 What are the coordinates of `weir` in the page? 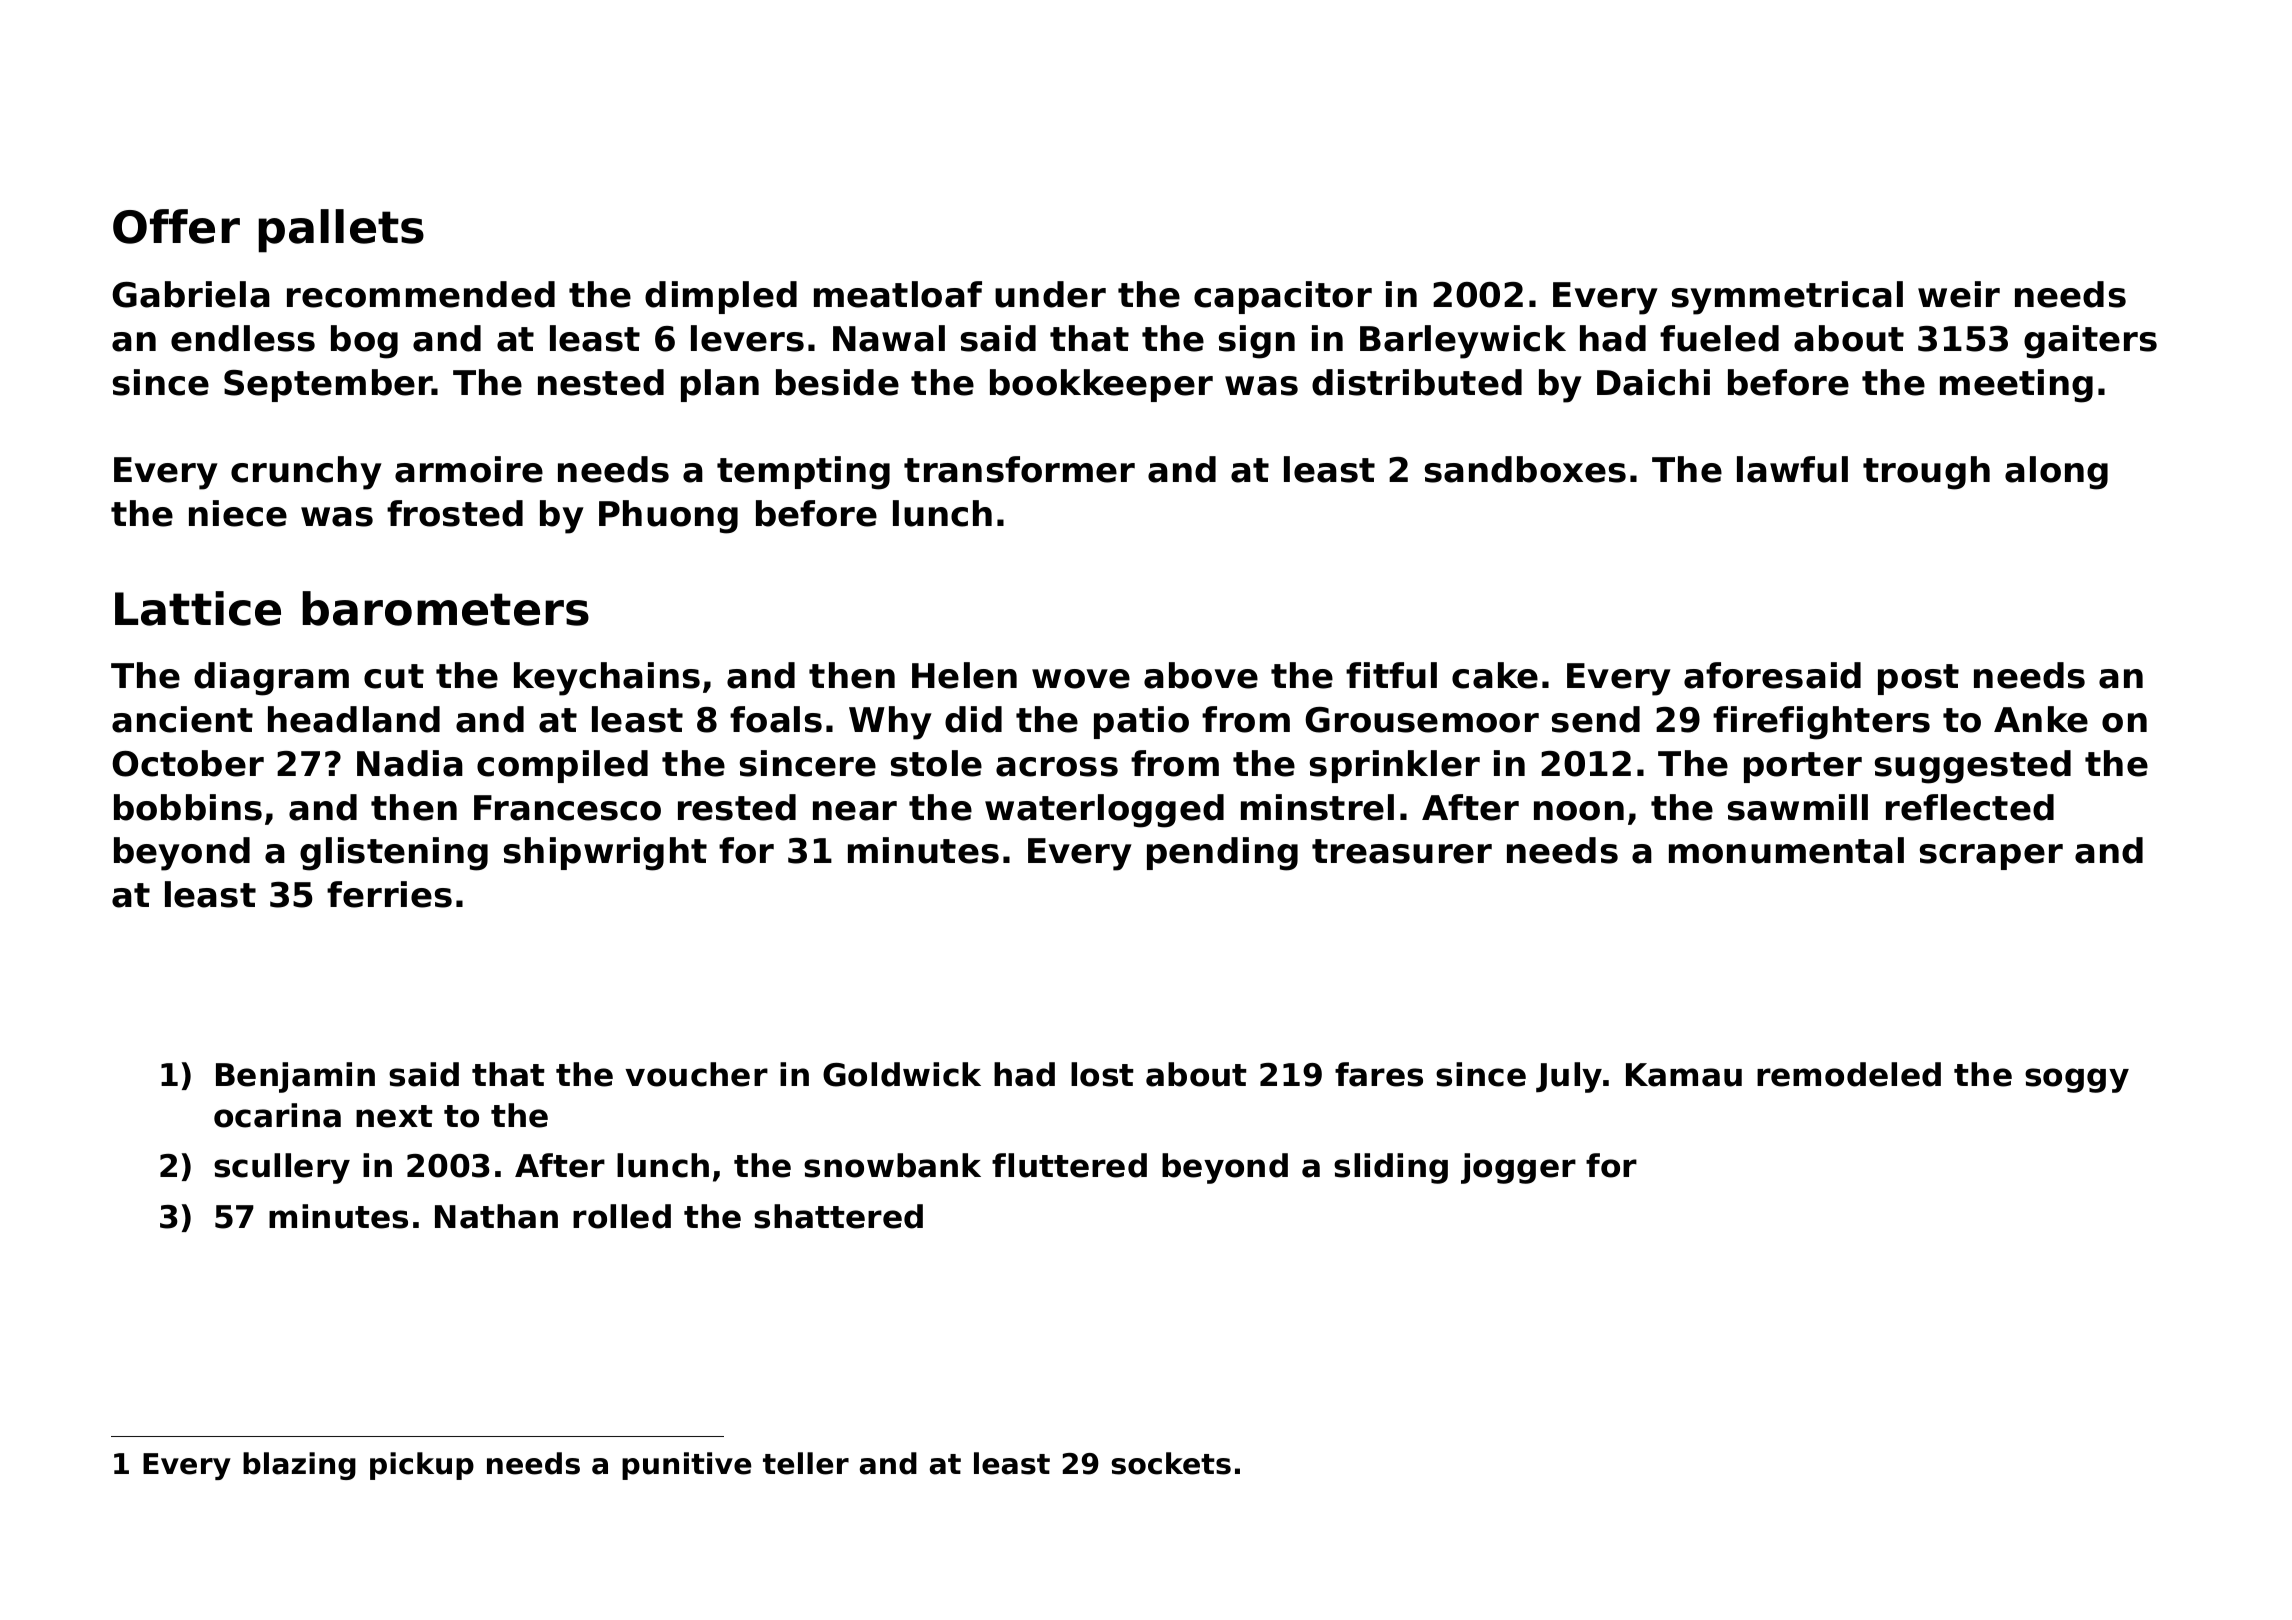 It's located at (1959, 294).
